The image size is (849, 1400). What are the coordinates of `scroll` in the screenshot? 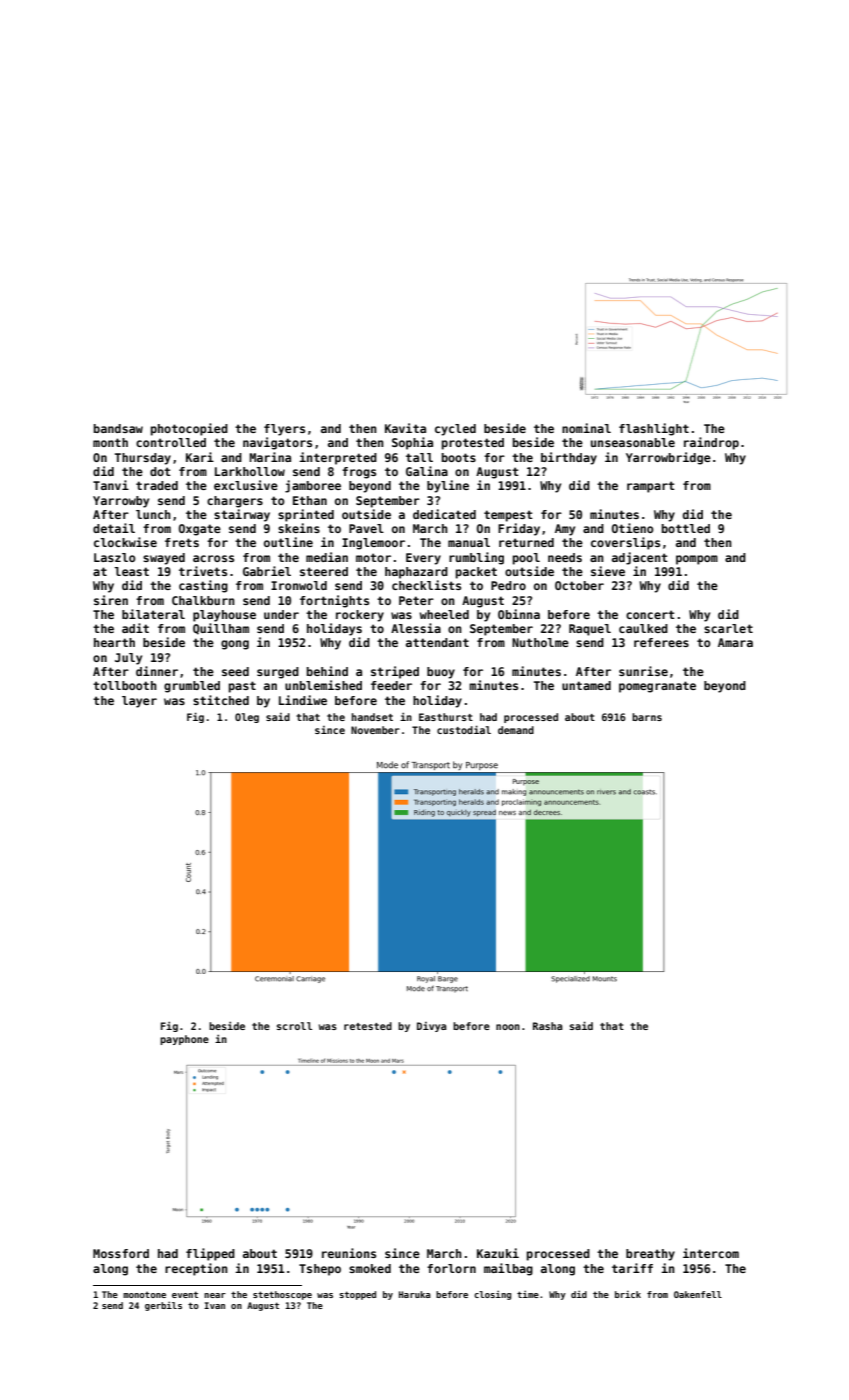 It's located at (294, 1026).
